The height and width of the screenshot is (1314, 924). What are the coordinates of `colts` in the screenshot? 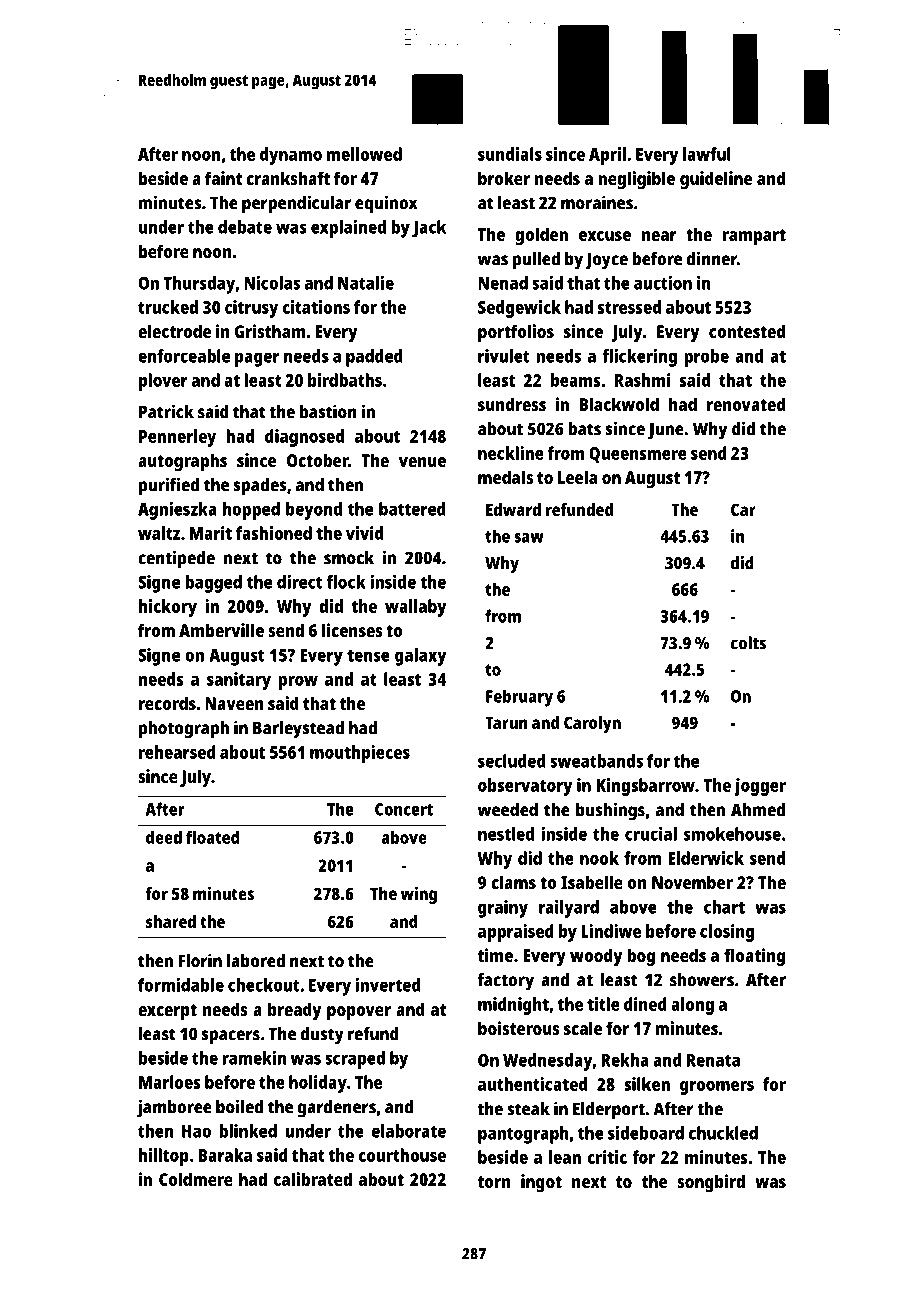 It's located at (748, 643).
